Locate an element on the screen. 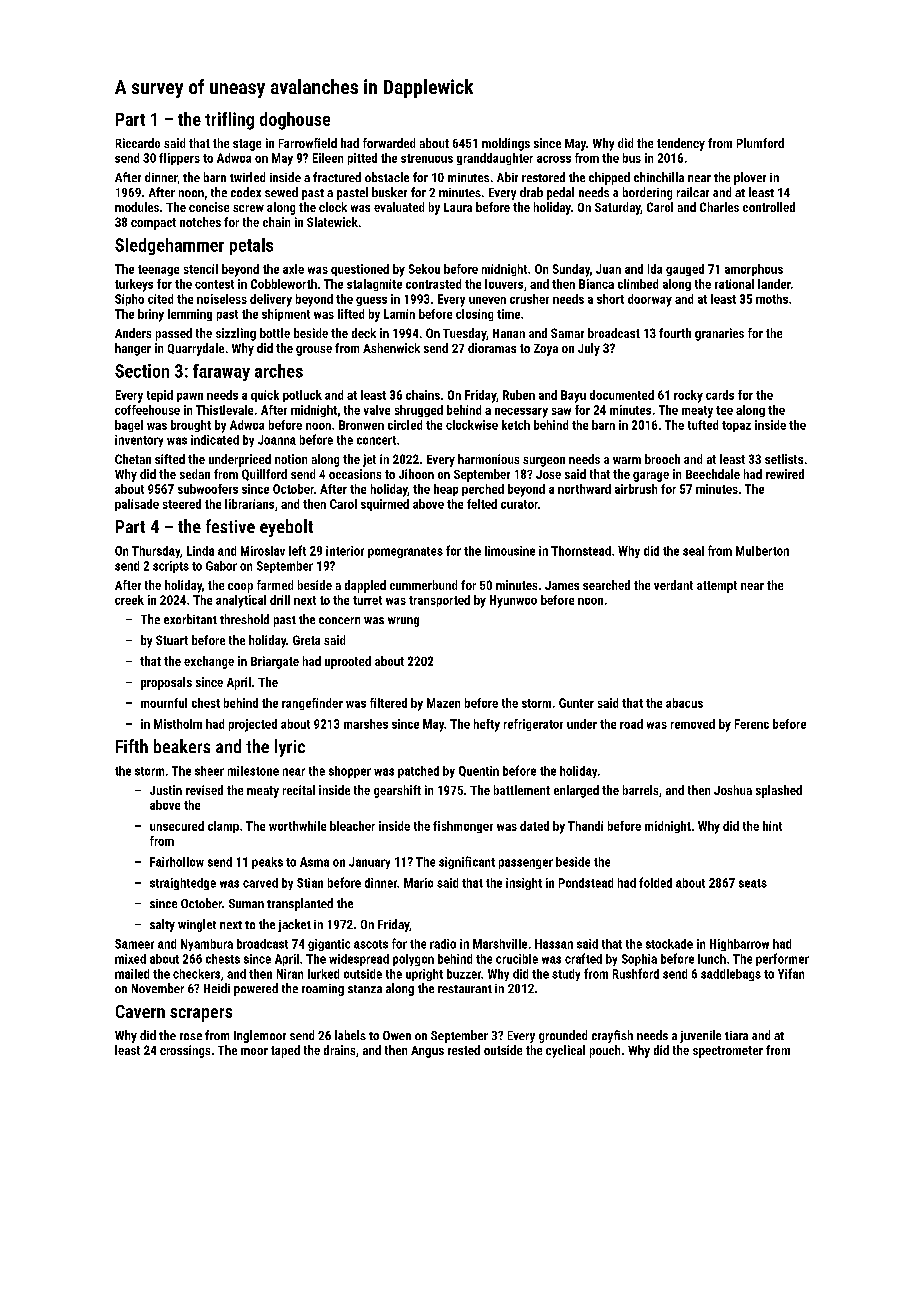  Justin is located at coordinates (166, 790).
